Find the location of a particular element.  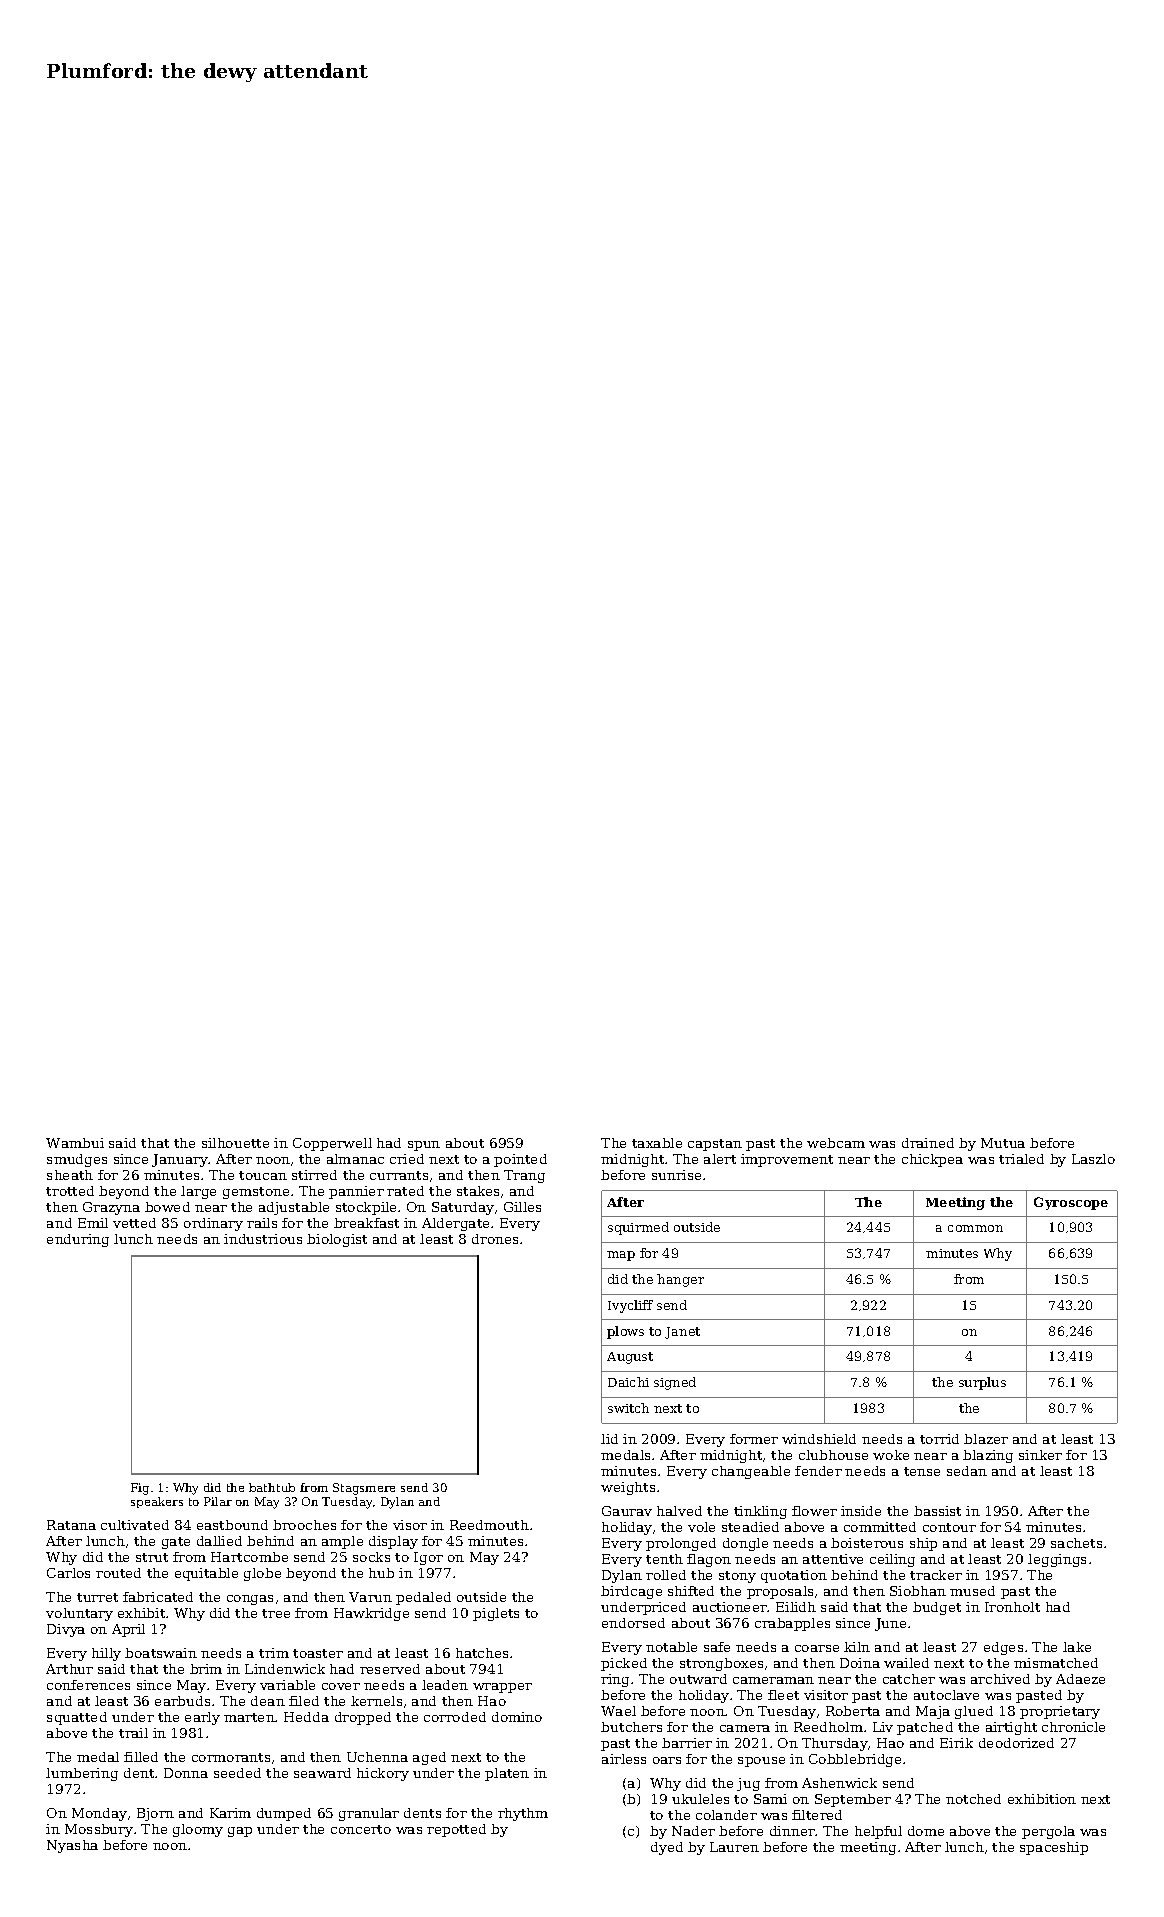

Laszlo is located at coordinates (1093, 1159).
